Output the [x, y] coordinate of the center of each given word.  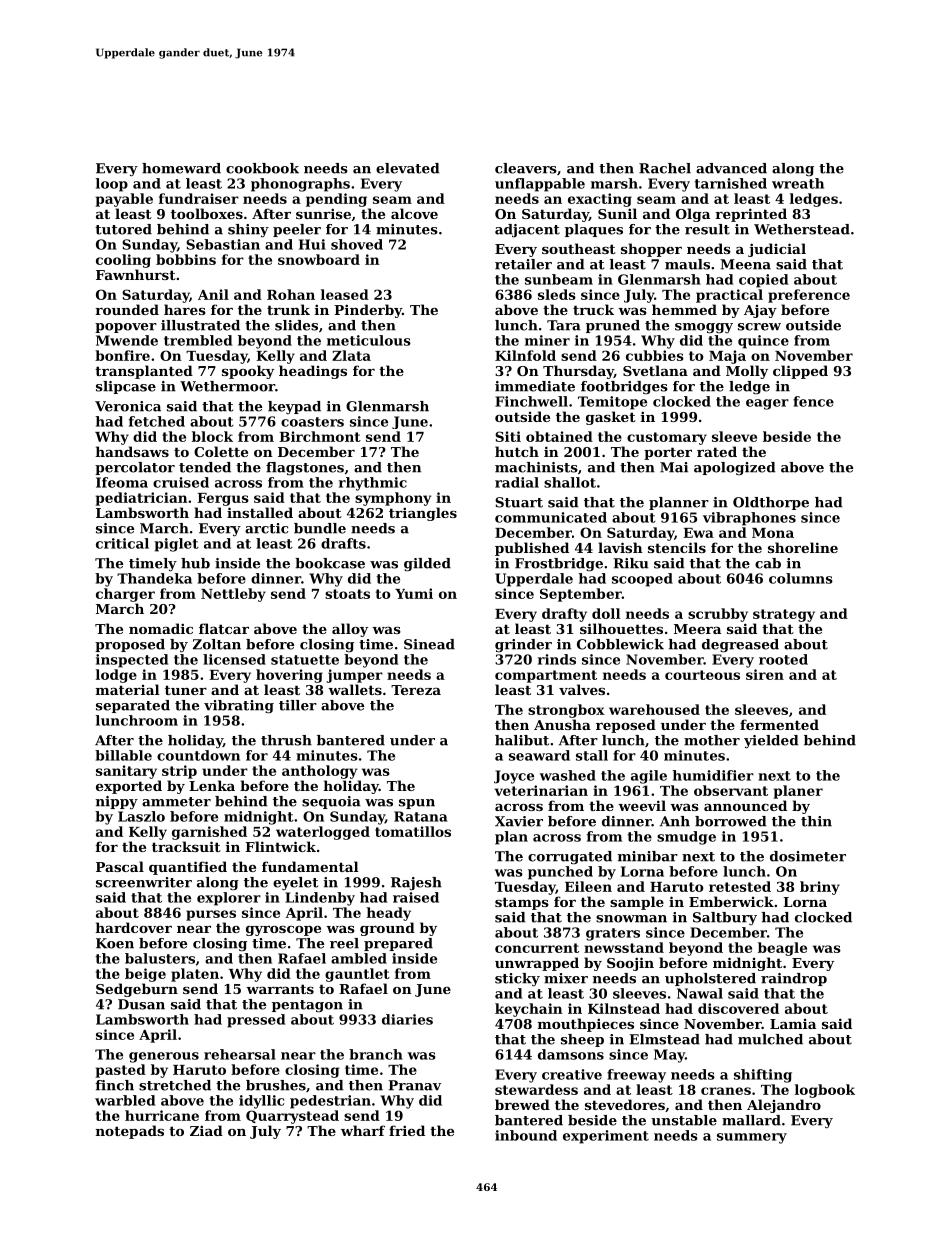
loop [112, 185]
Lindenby [320, 899]
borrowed [731, 821]
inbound [526, 1135]
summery [752, 1138]
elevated [408, 168]
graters [613, 934]
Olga [693, 215]
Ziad [206, 1130]
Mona [773, 533]
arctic [266, 528]
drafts [343, 543]
